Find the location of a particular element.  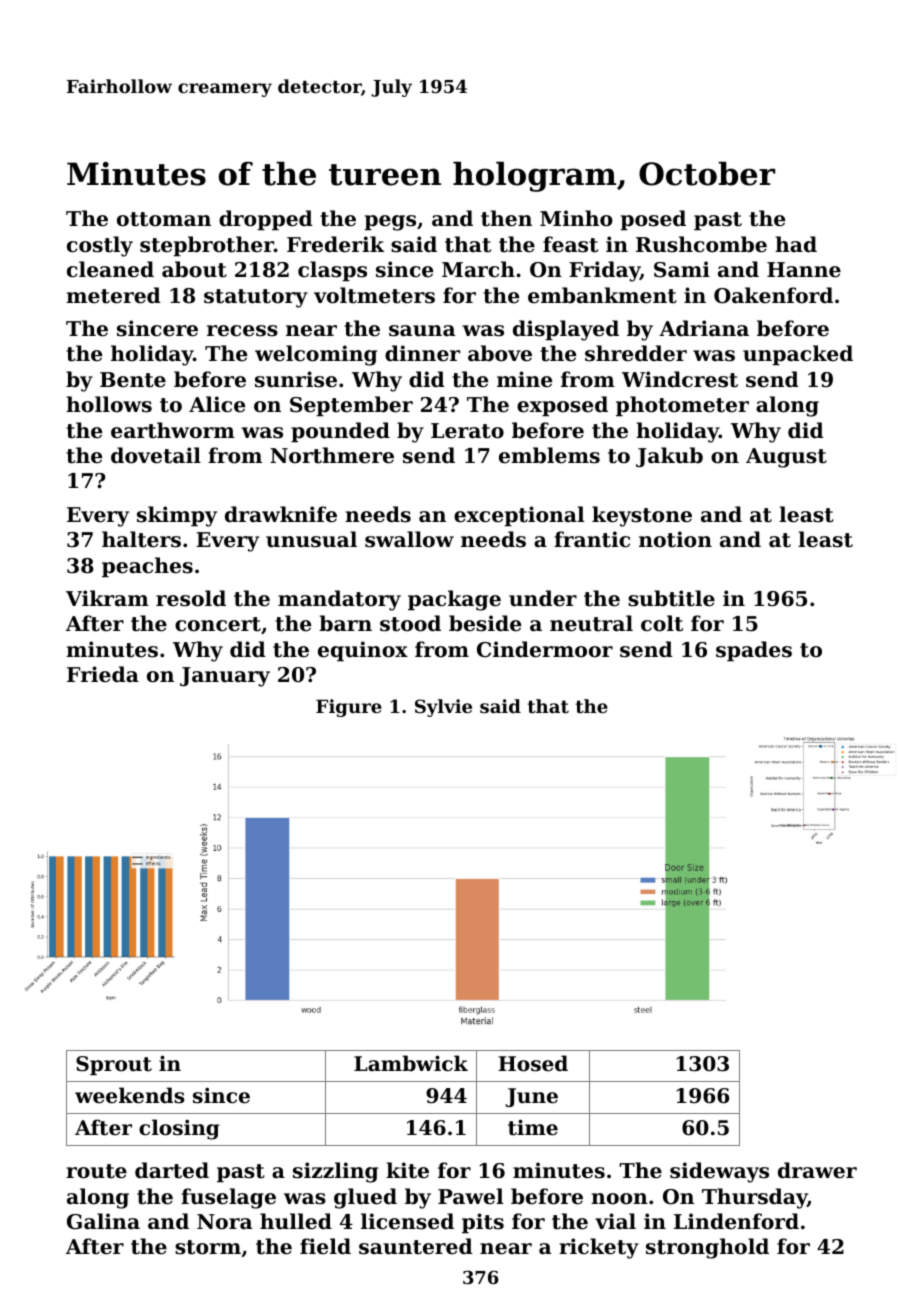

had is located at coordinates (796, 244).
